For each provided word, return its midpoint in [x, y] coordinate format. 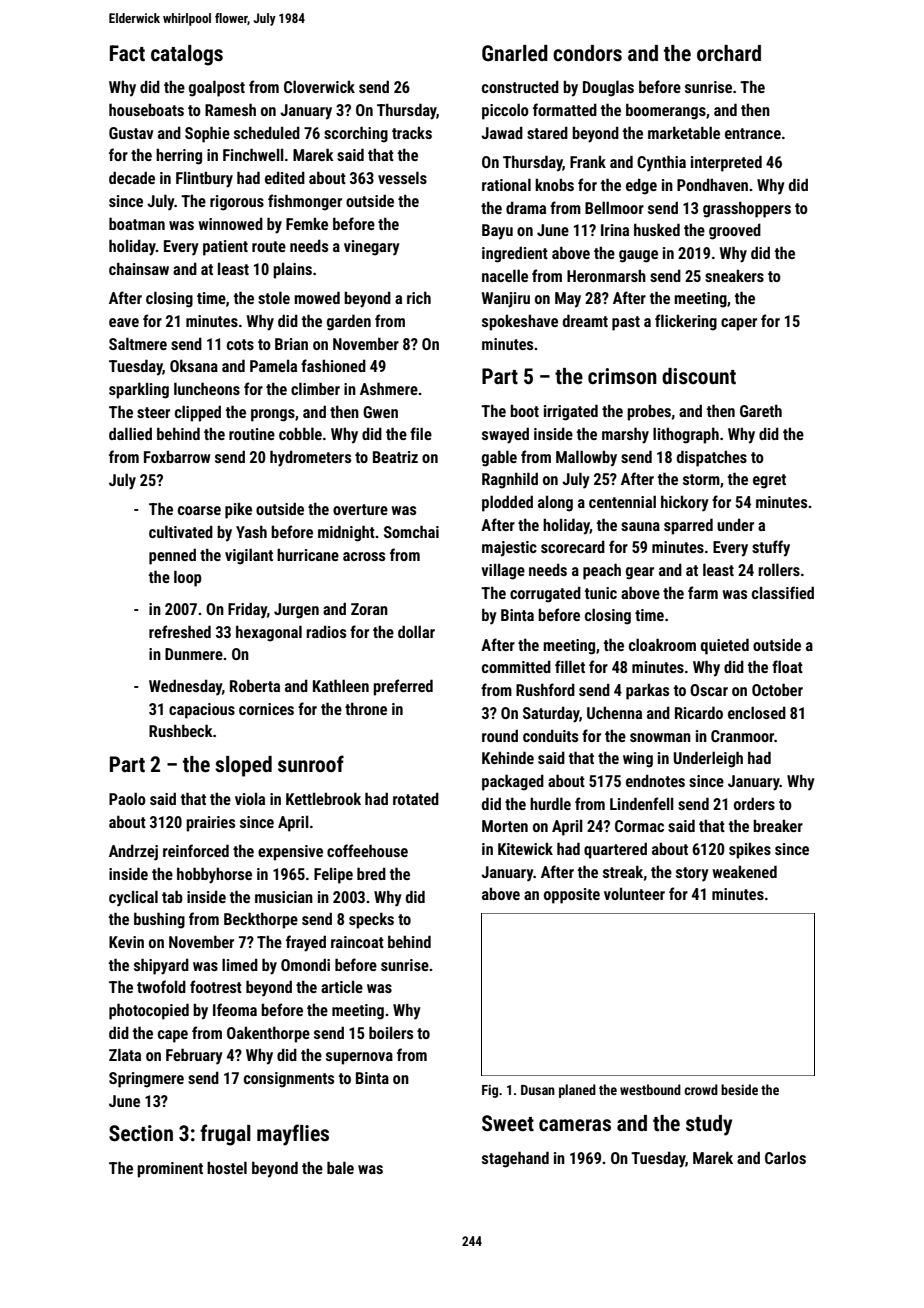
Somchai [411, 531]
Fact [127, 53]
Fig [490, 1091]
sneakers [734, 275]
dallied [130, 433]
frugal [225, 1135]
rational [506, 184]
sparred [688, 526]
